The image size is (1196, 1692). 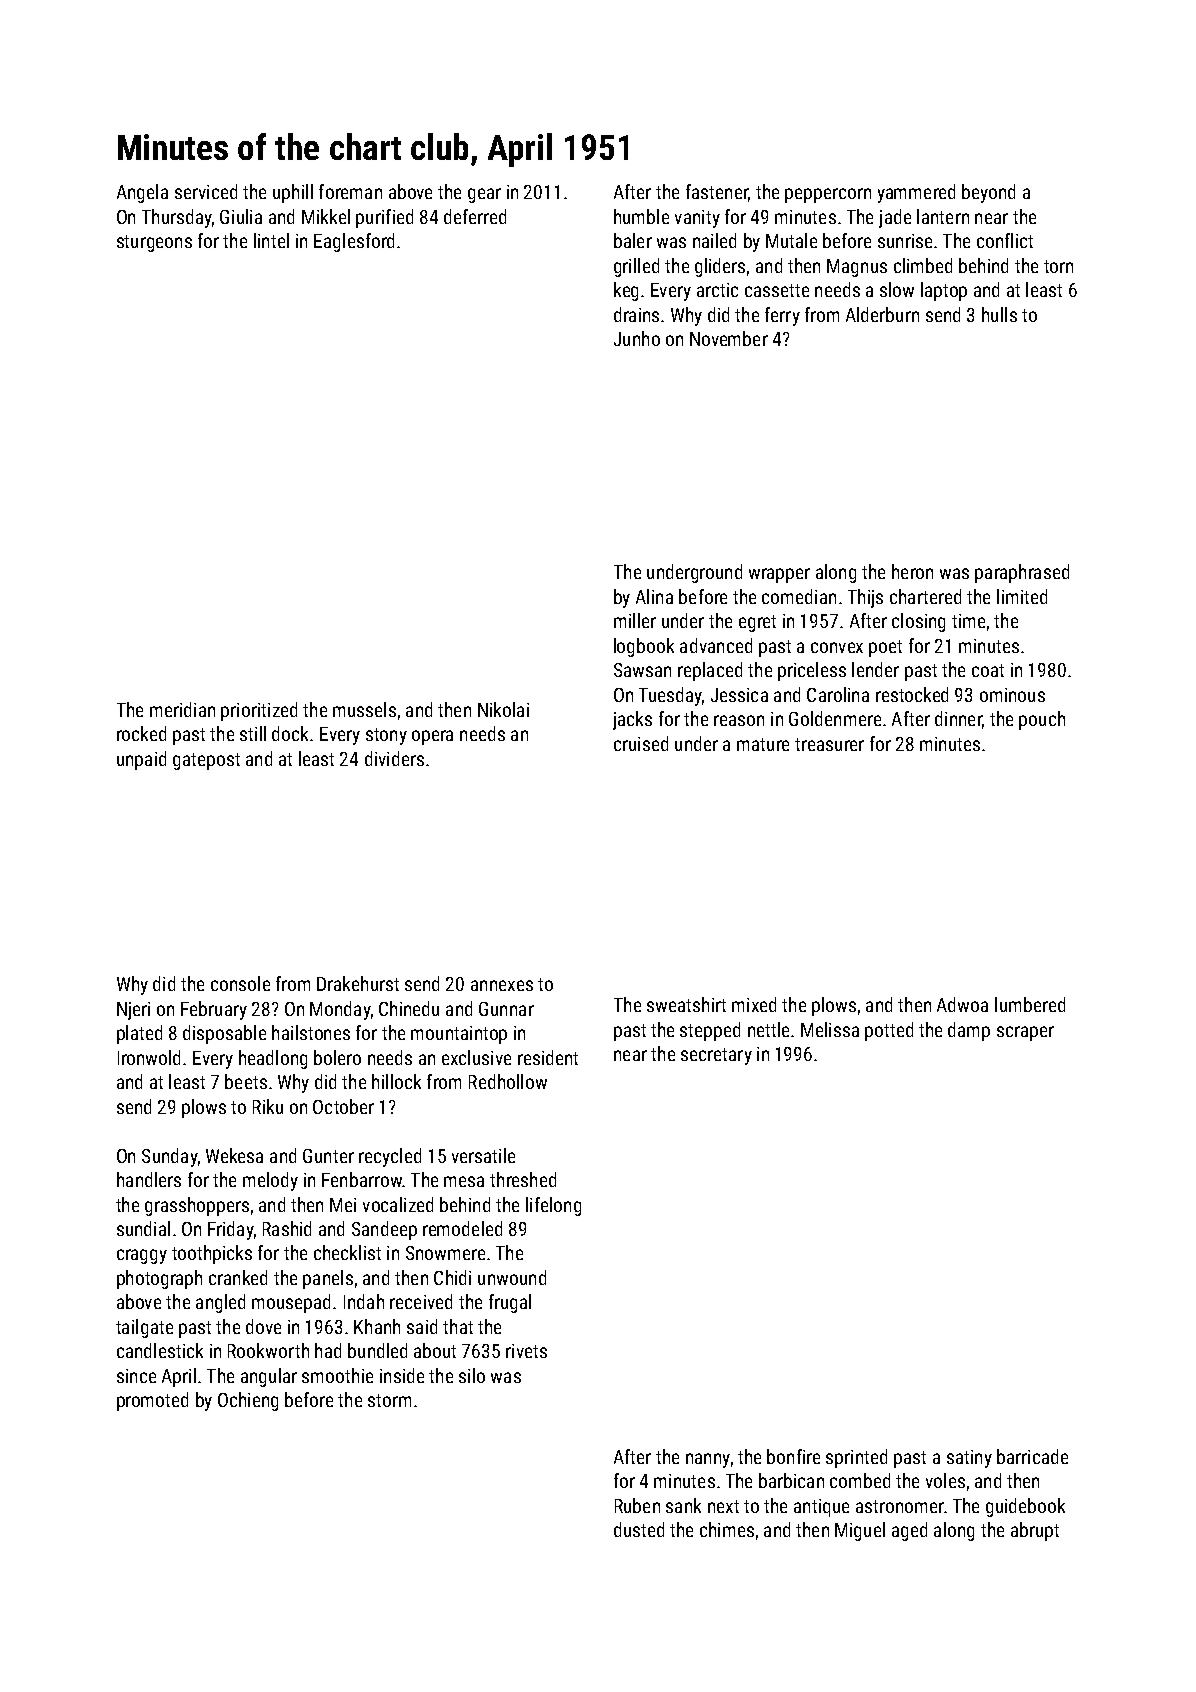 What do you see at coordinates (828, 195) in the page?
I see `peppercorn` at bounding box center [828, 195].
